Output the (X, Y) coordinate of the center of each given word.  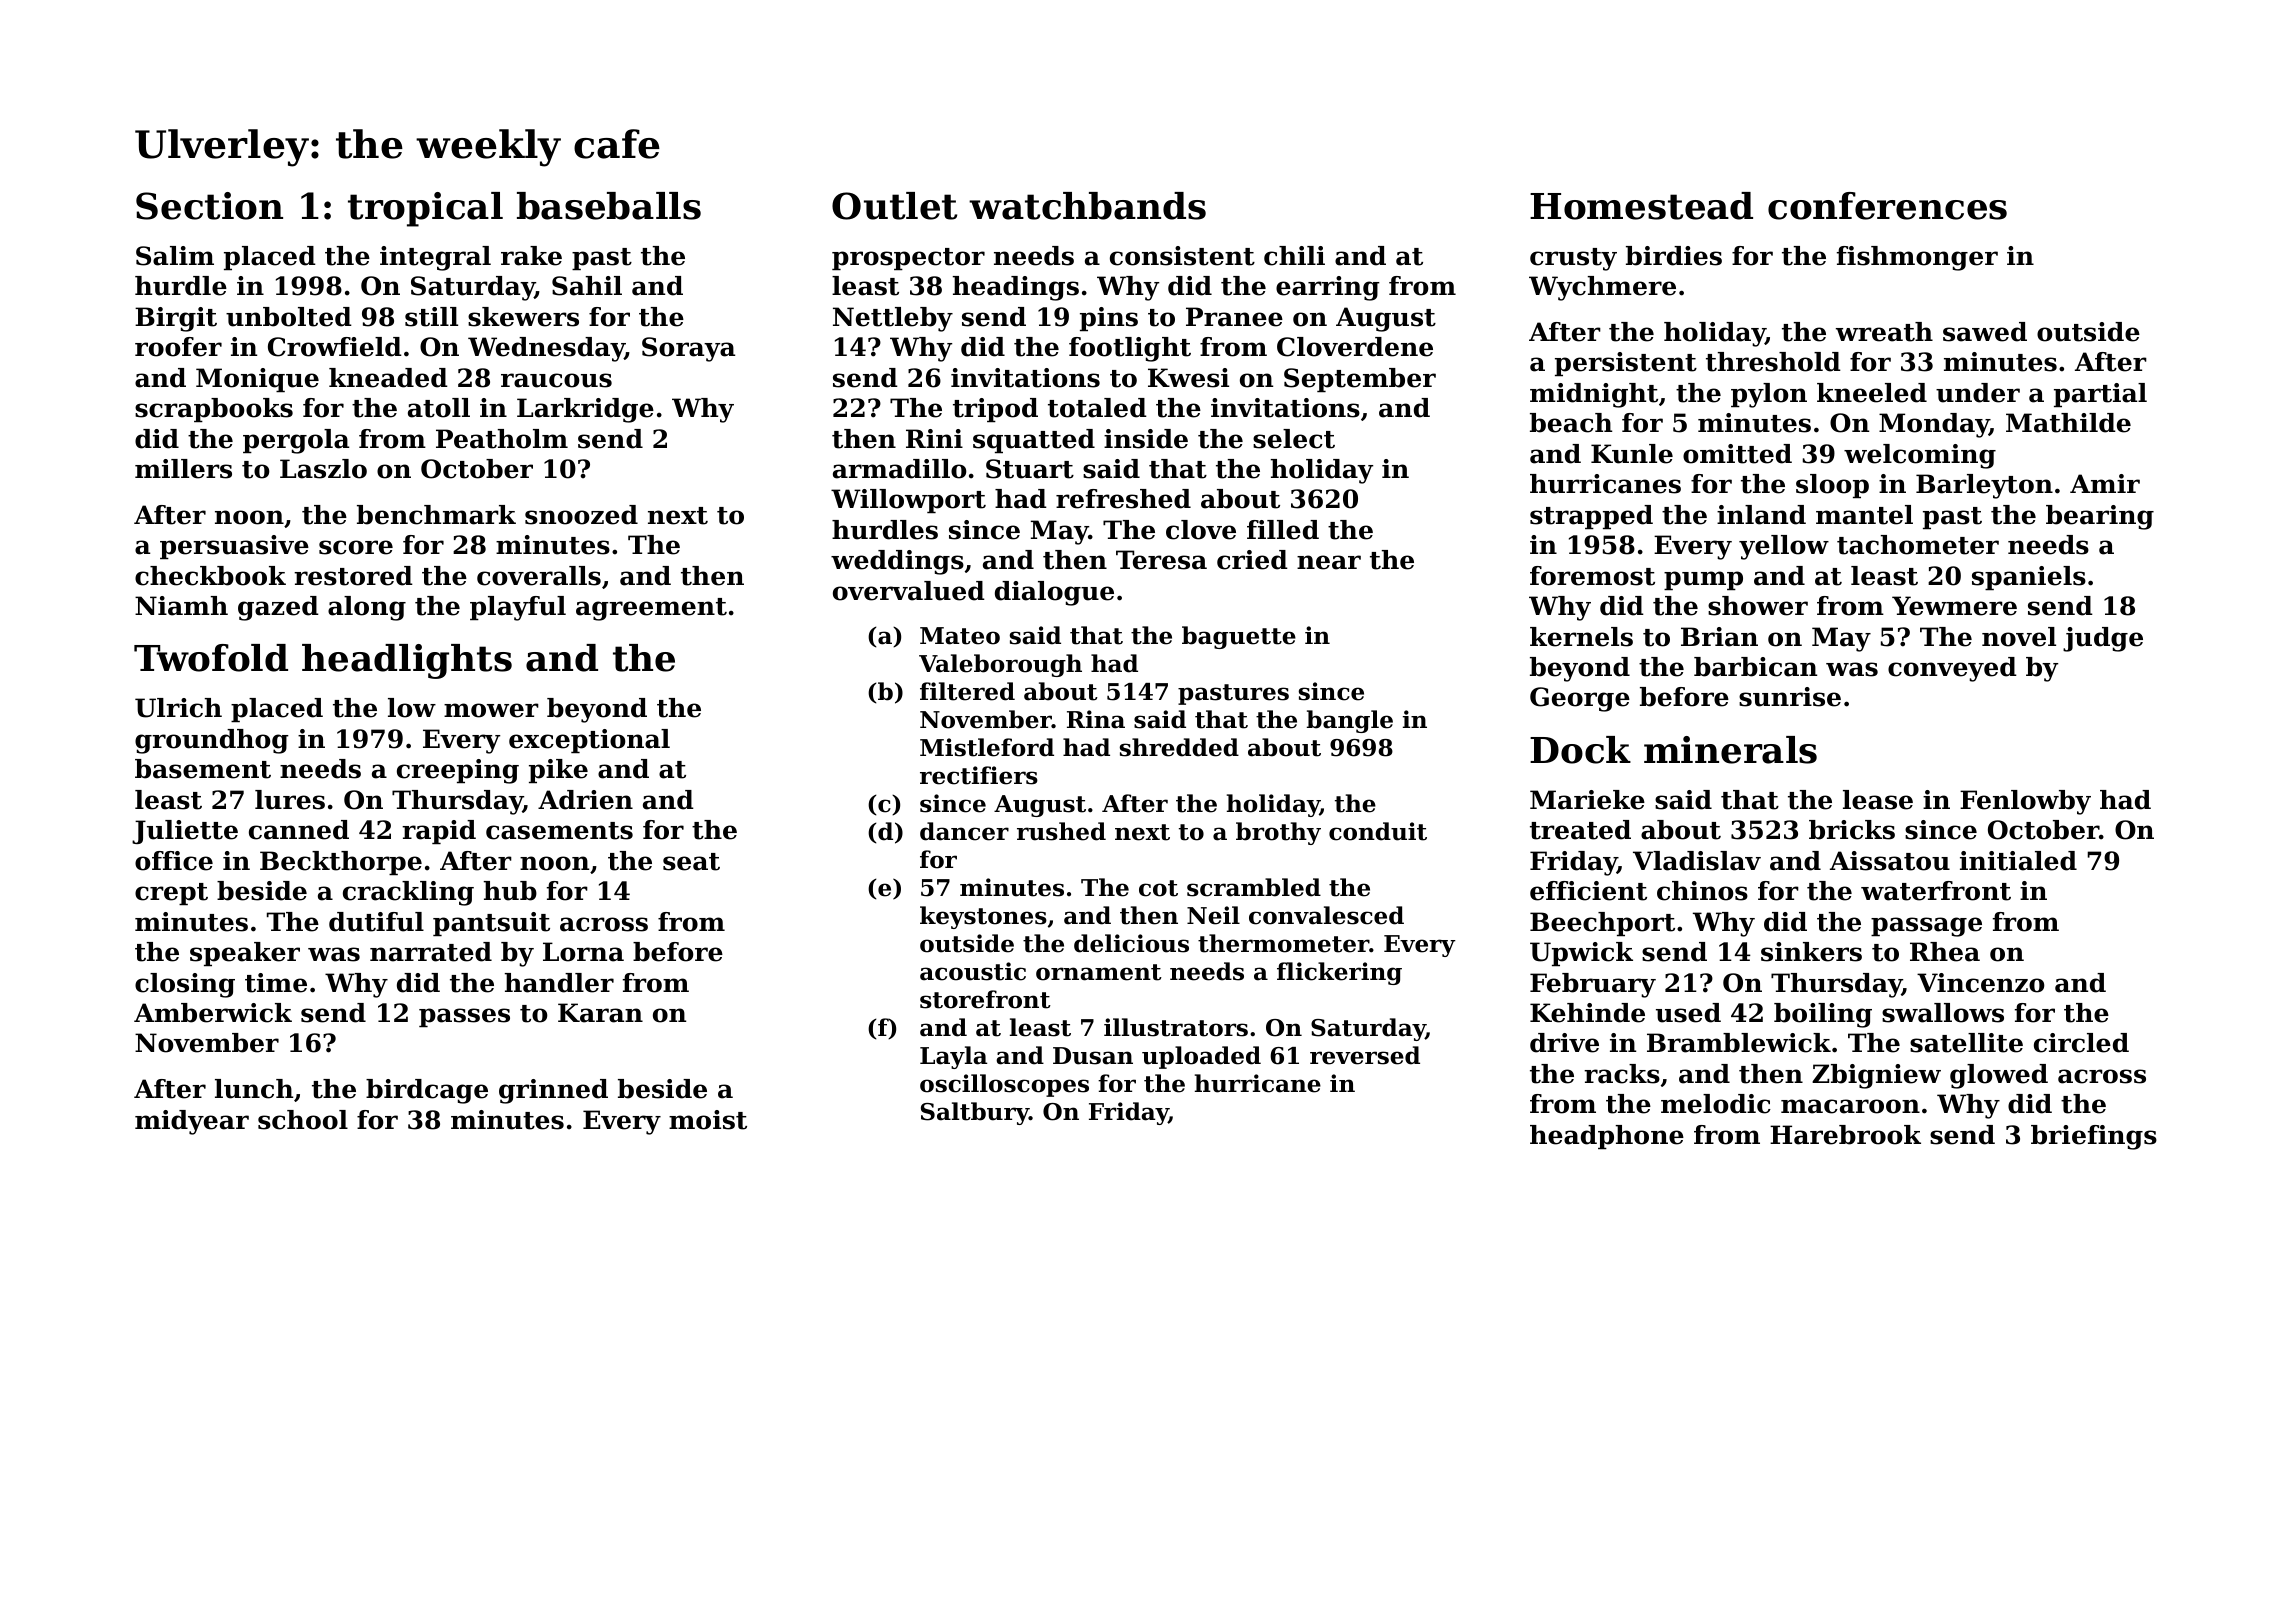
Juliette (185, 832)
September (1360, 380)
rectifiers (979, 775)
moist (708, 1120)
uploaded (1201, 1057)
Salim (175, 256)
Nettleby (893, 319)
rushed (1061, 831)
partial (2100, 395)
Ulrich (178, 708)
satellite (1966, 1043)
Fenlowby (2025, 802)
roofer (178, 347)
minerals (1730, 750)
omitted (1737, 454)
